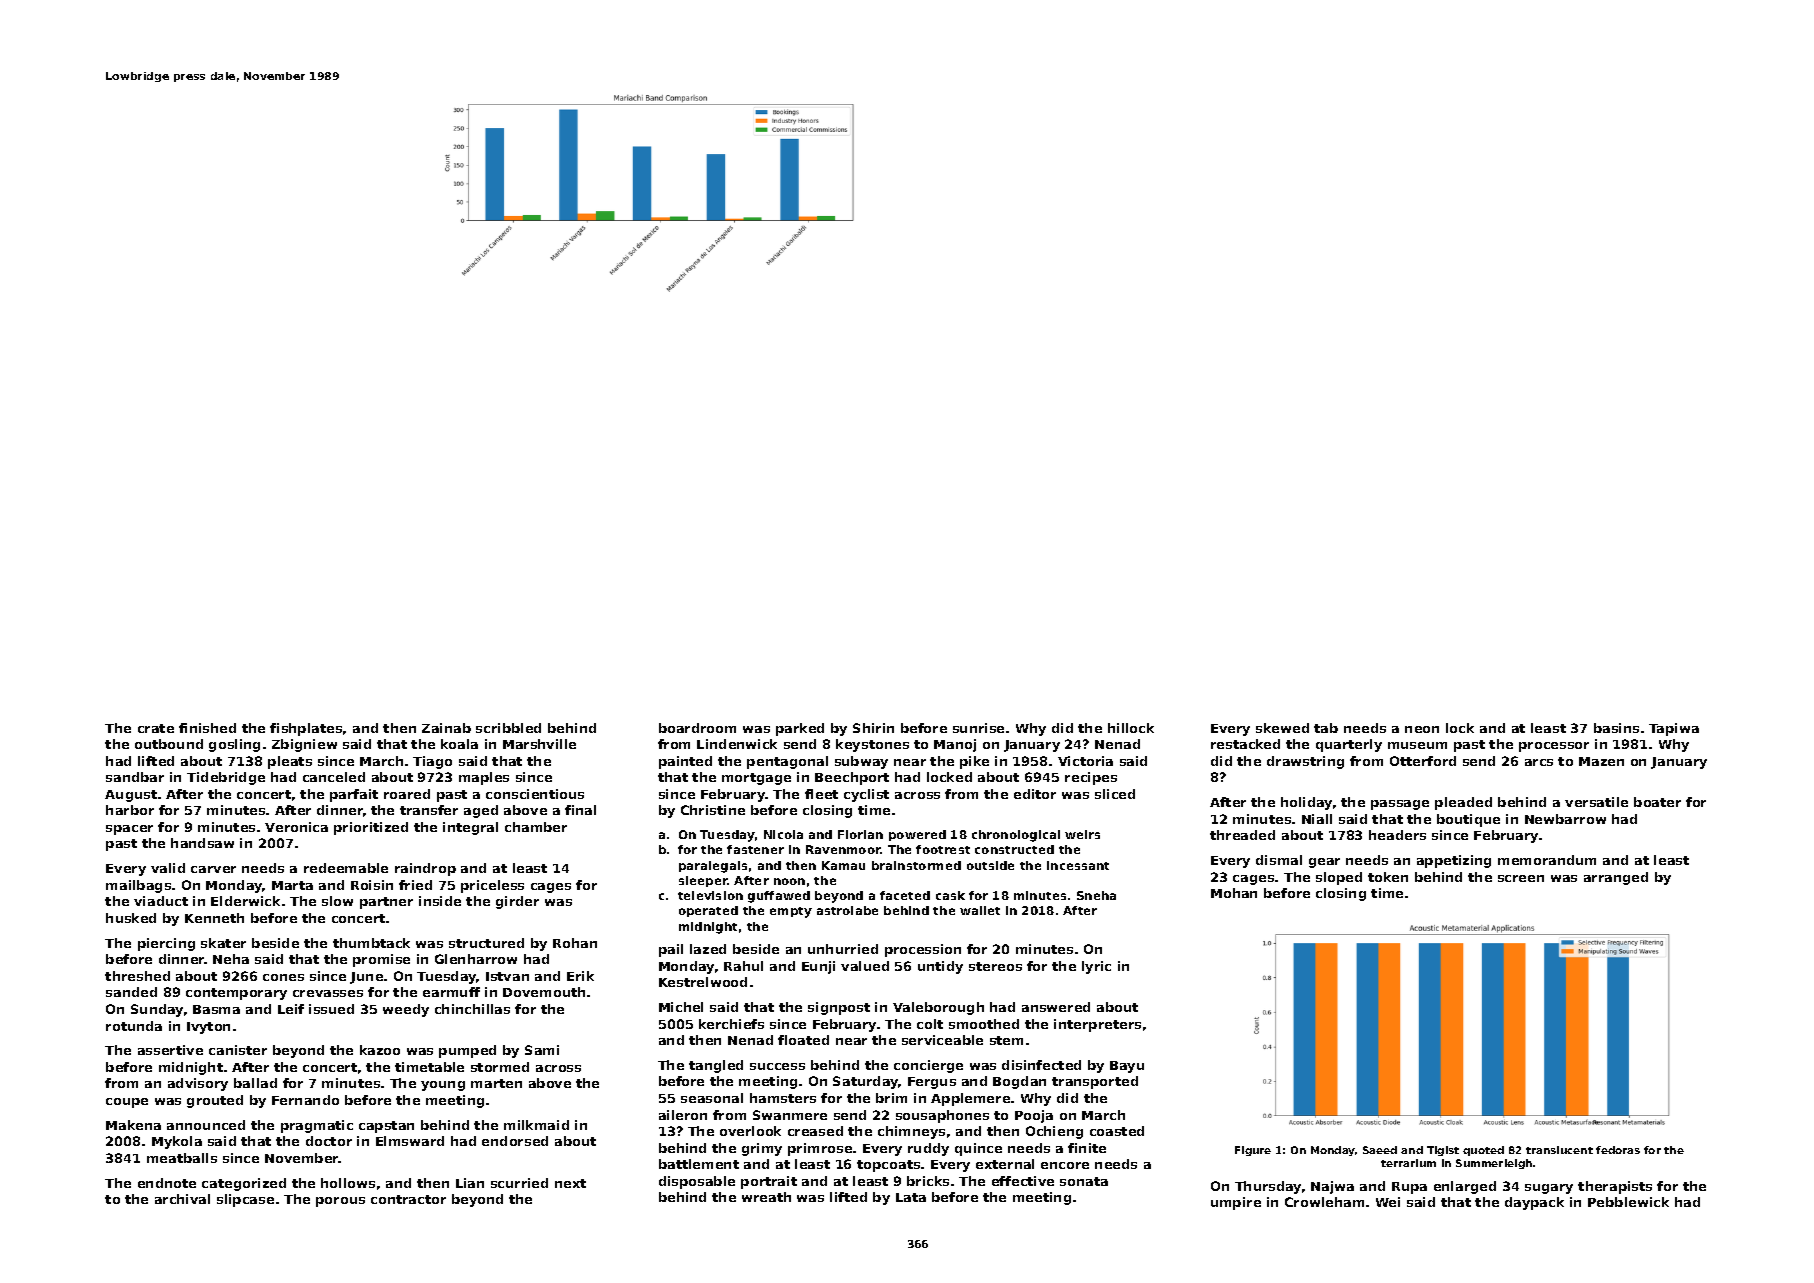  I want to click on neon, so click(1422, 729).
